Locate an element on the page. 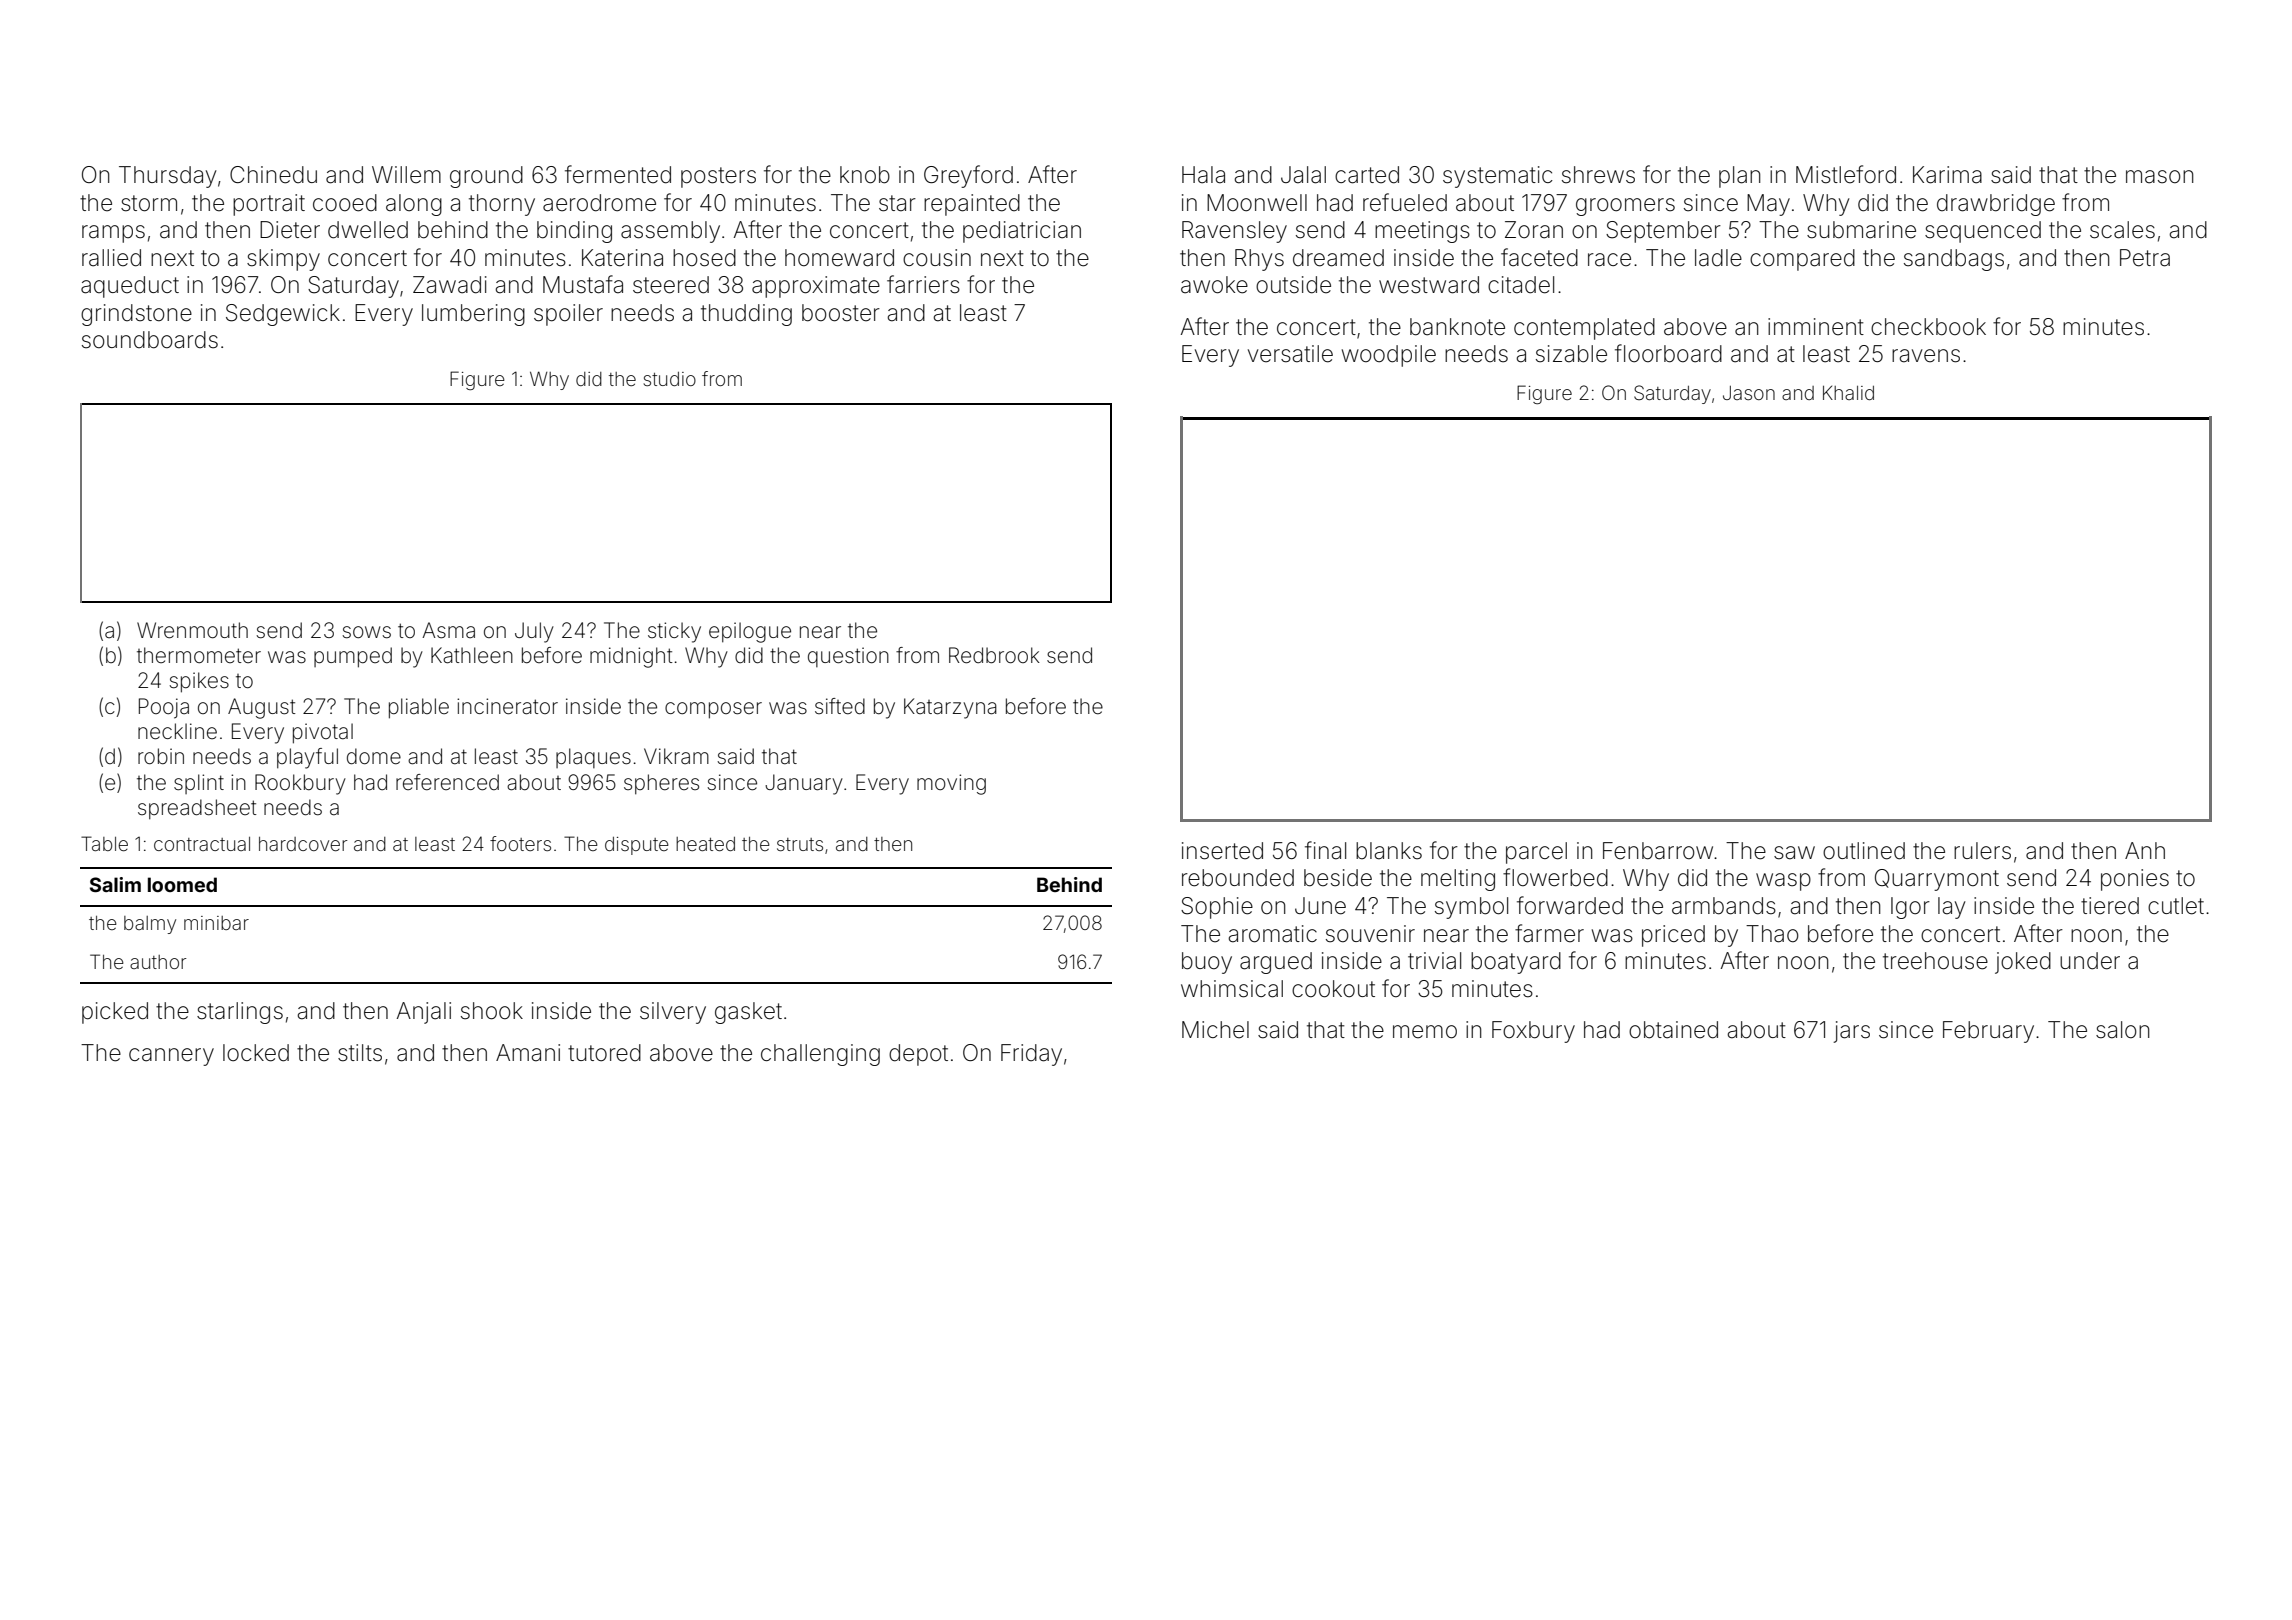  Wrenmouth is located at coordinates (192, 630).
